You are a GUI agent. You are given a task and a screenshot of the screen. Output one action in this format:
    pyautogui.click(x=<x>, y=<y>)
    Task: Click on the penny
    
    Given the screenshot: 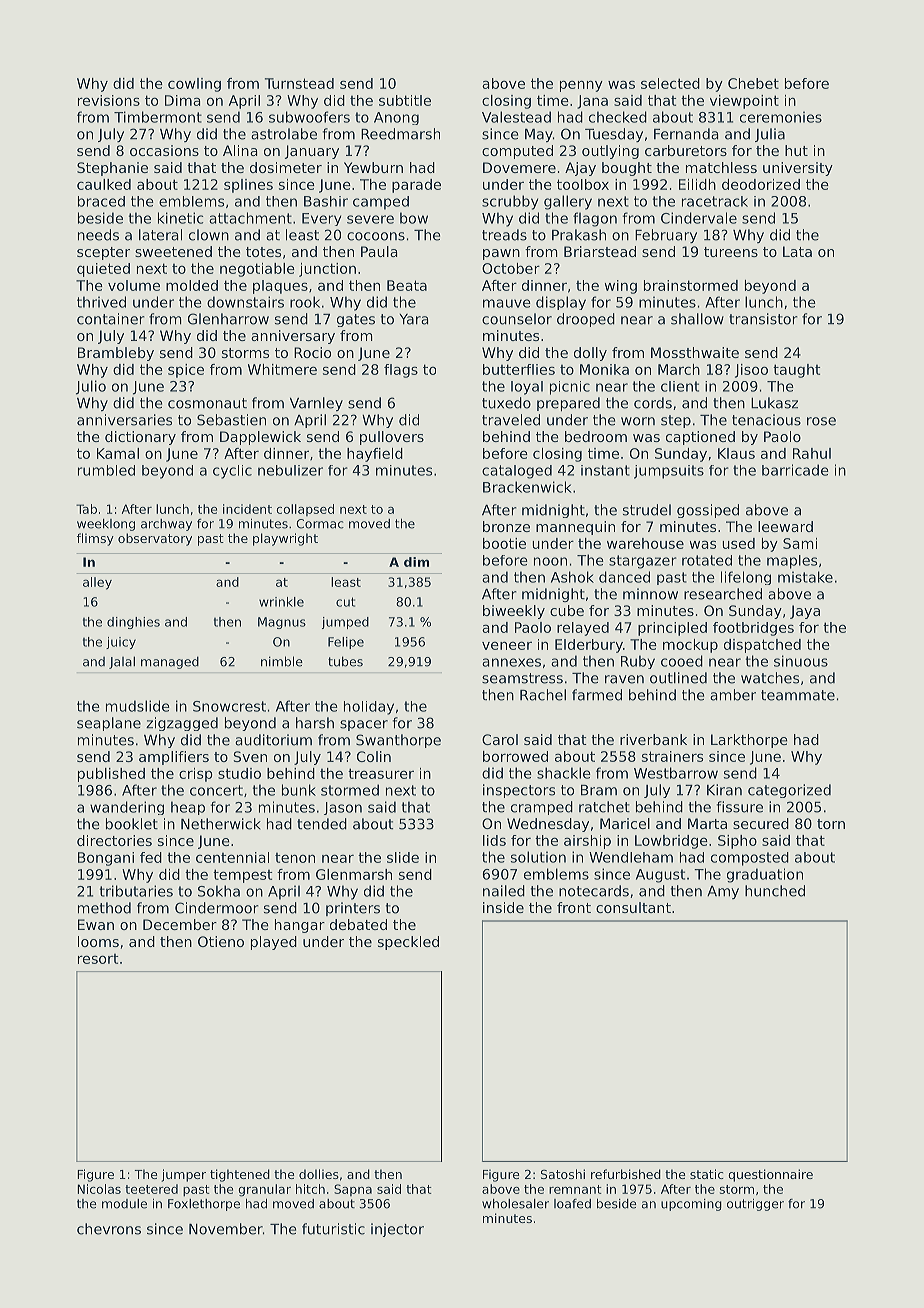 What is the action you would take?
    pyautogui.click(x=581, y=86)
